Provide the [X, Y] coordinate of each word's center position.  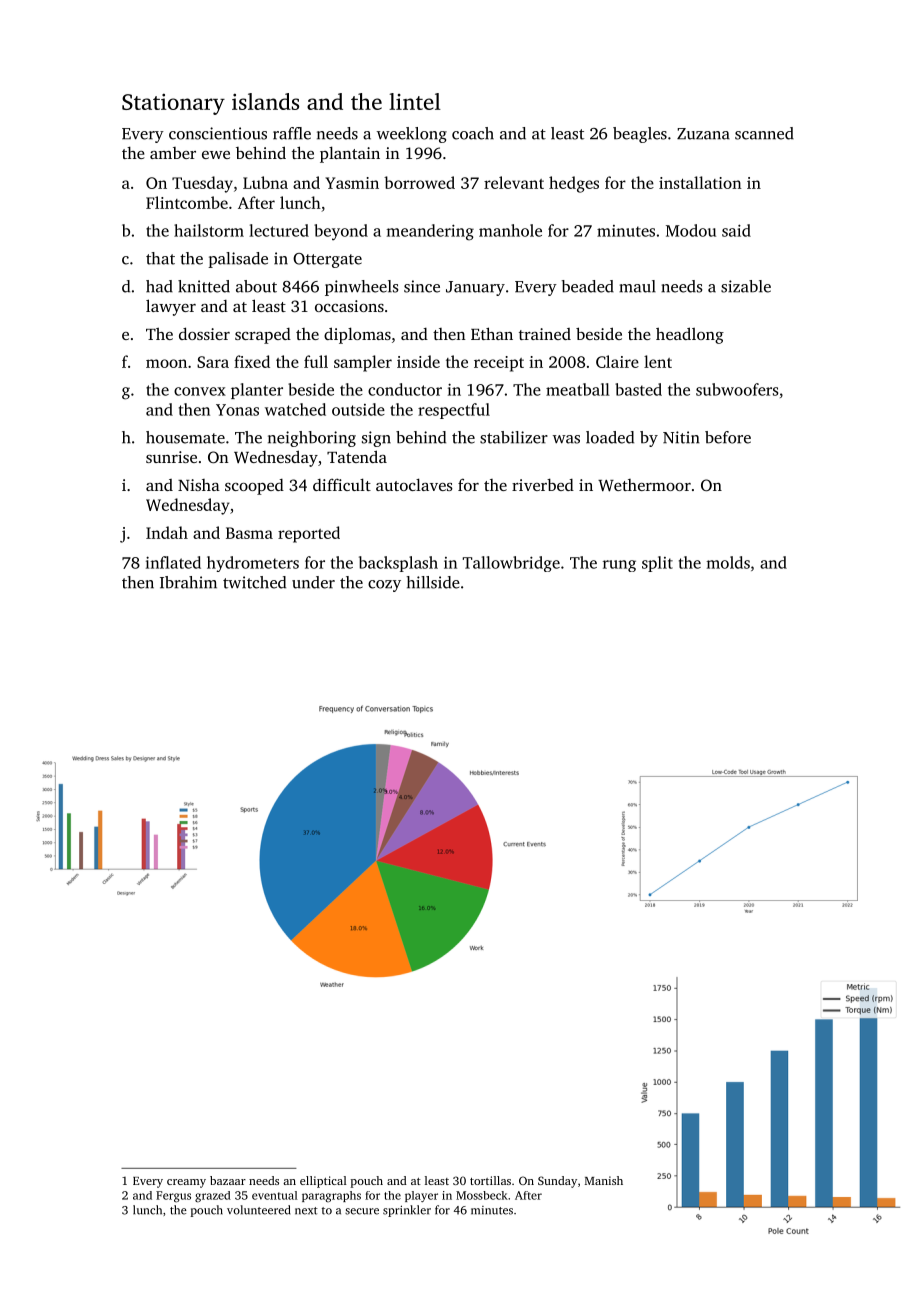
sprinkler [407, 1211]
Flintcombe [187, 202]
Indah [167, 532]
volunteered [259, 1210]
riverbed [543, 485]
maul [637, 286]
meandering [430, 232]
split [657, 564]
